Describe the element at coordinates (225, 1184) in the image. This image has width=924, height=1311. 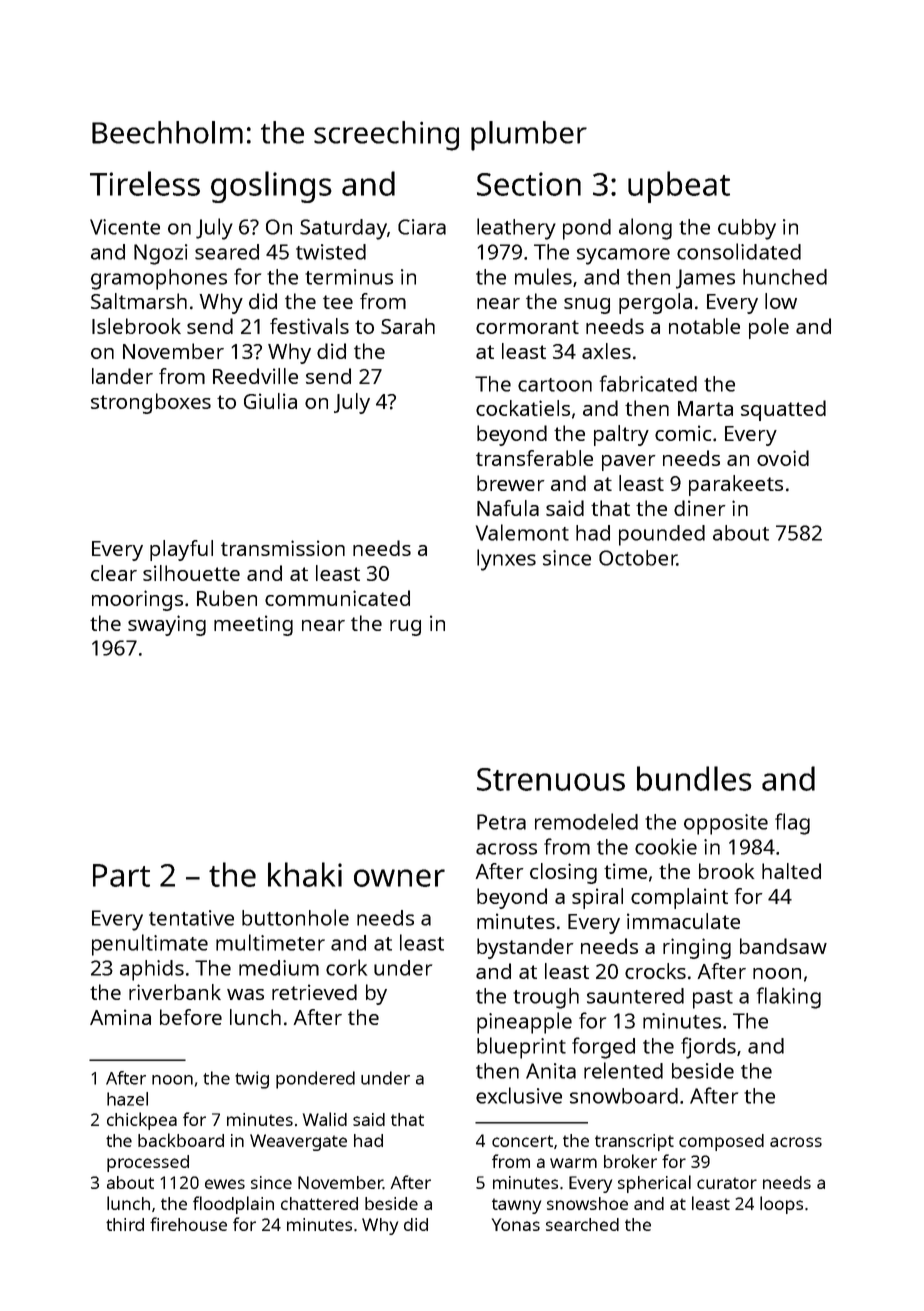
I see `ewes` at that location.
